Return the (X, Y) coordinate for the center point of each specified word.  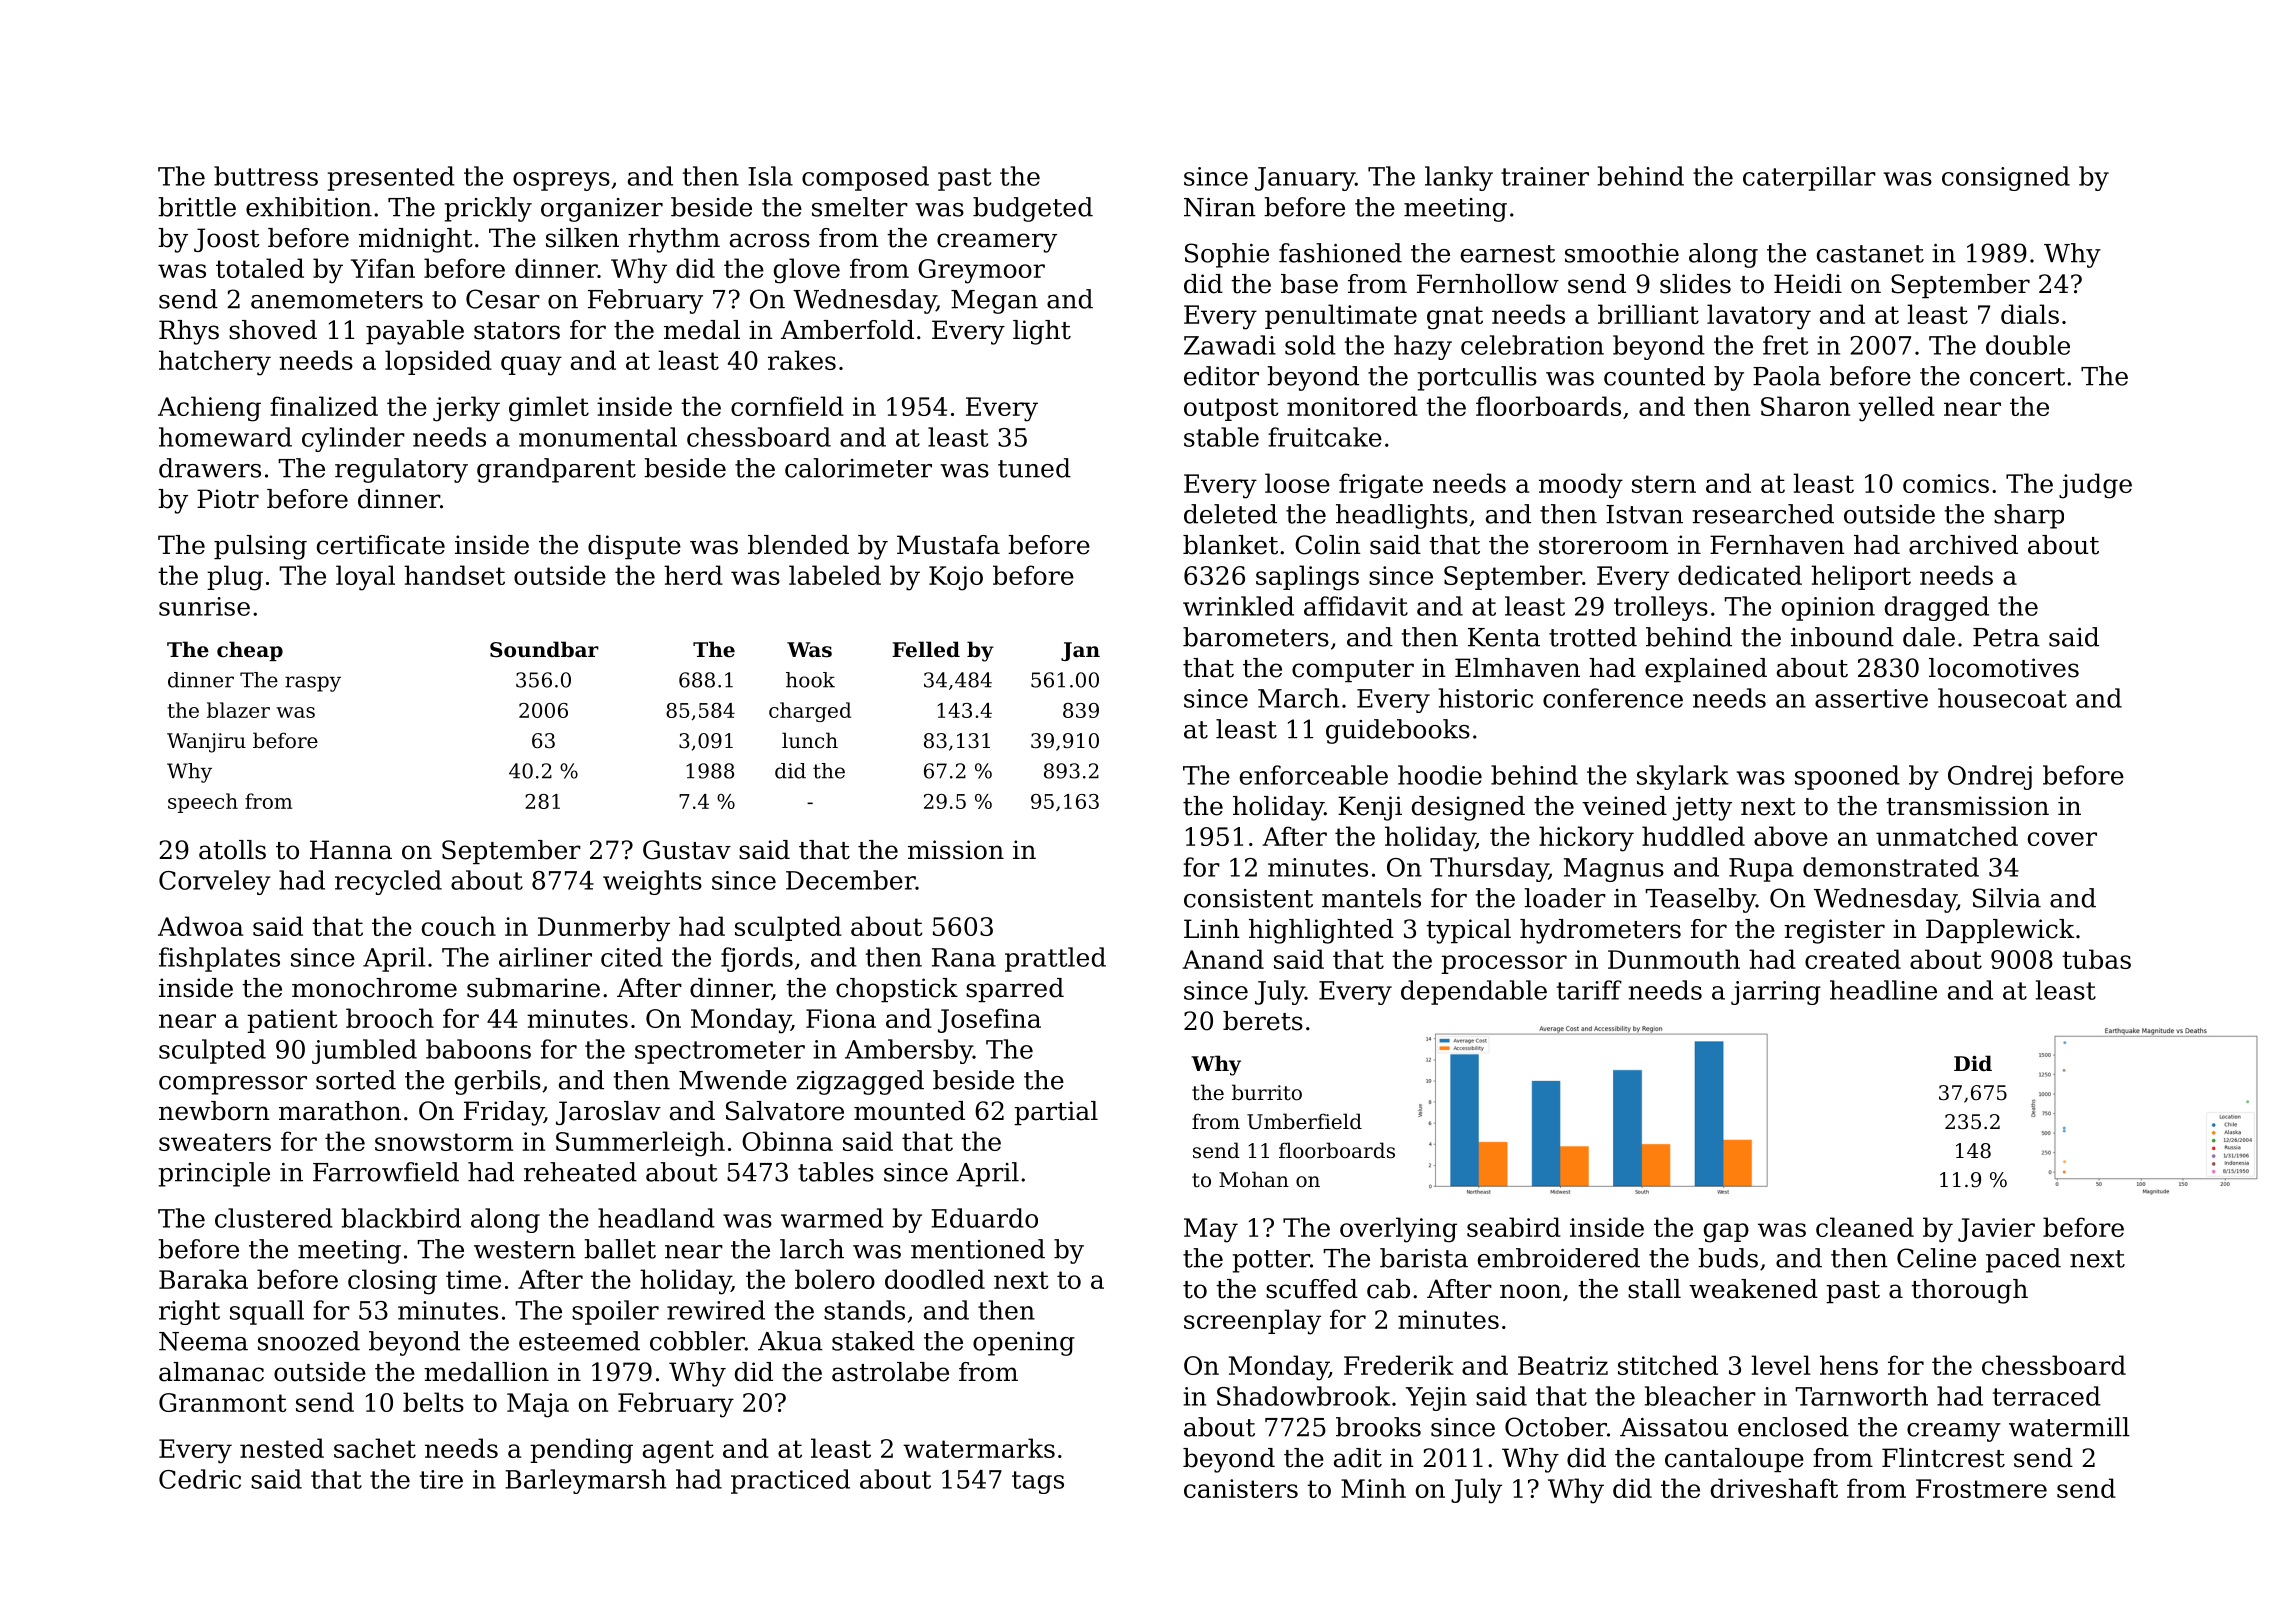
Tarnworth (1861, 1396)
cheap (250, 651)
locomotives (2004, 668)
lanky (1459, 178)
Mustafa (948, 545)
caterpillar (1809, 178)
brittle (197, 207)
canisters (1241, 1488)
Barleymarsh (585, 1481)
